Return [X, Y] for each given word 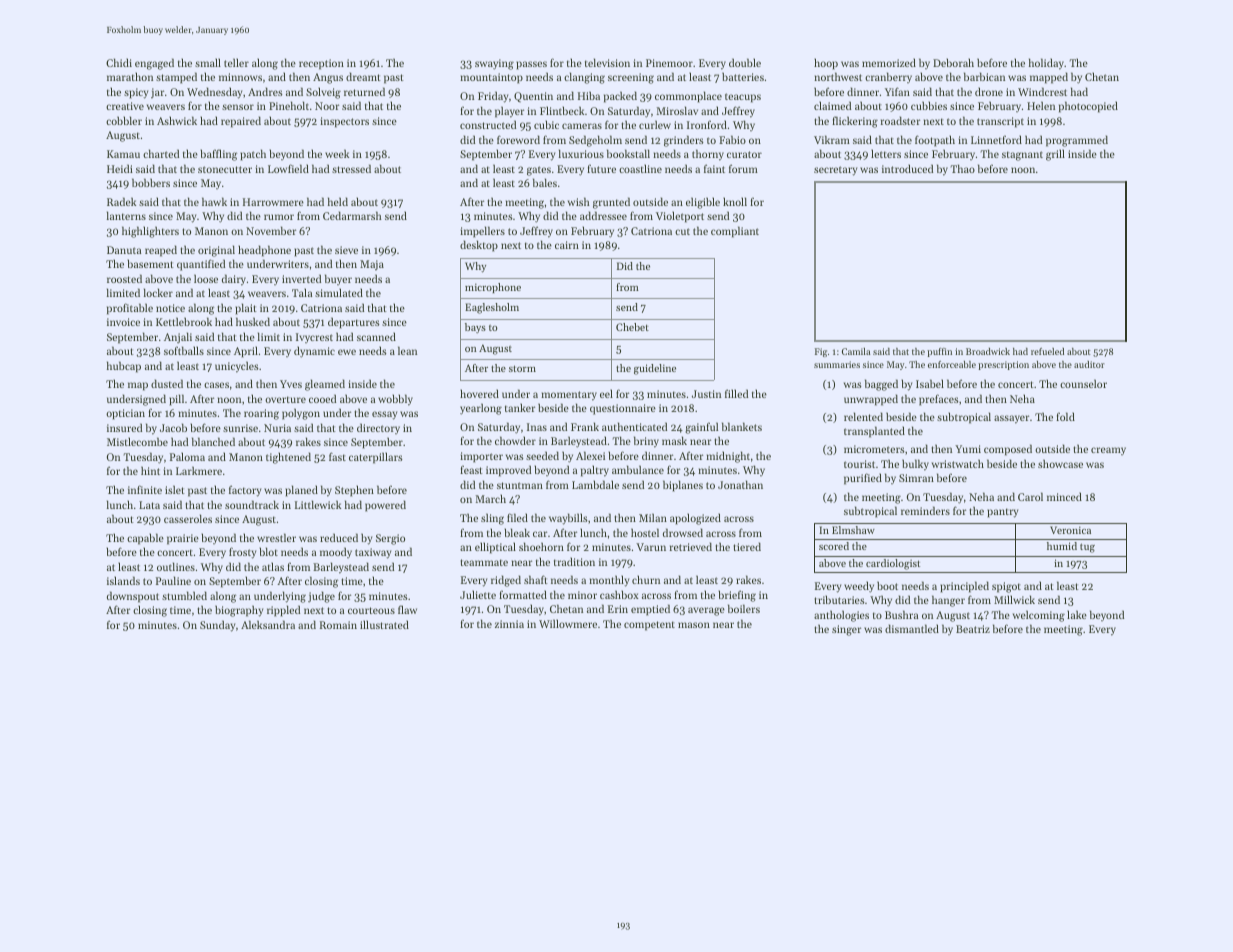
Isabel [930, 383]
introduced [907, 168]
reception [321, 64]
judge [321, 597]
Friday [493, 97]
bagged [881, 385]
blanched [213, 441]
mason [694, 625]
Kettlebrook [184, 321]
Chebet [632, 327]
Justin [706, 394]
